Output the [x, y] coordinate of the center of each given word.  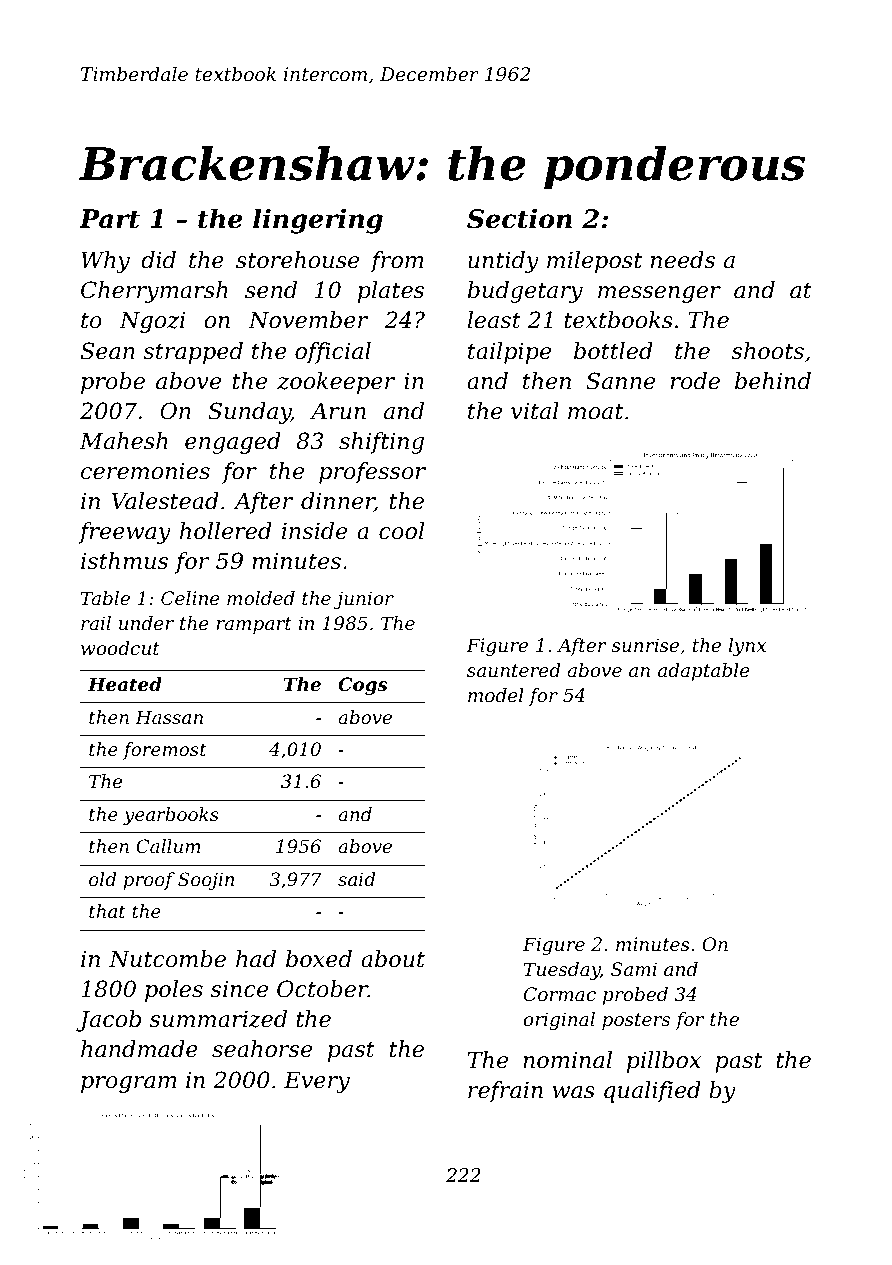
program [129, 1084]
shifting [381, 443]
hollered [226, 531]
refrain [505, 1092]
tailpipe [509, 353]
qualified [652, 1092]
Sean [108, 351]
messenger [659, 294]
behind [773, 381]
